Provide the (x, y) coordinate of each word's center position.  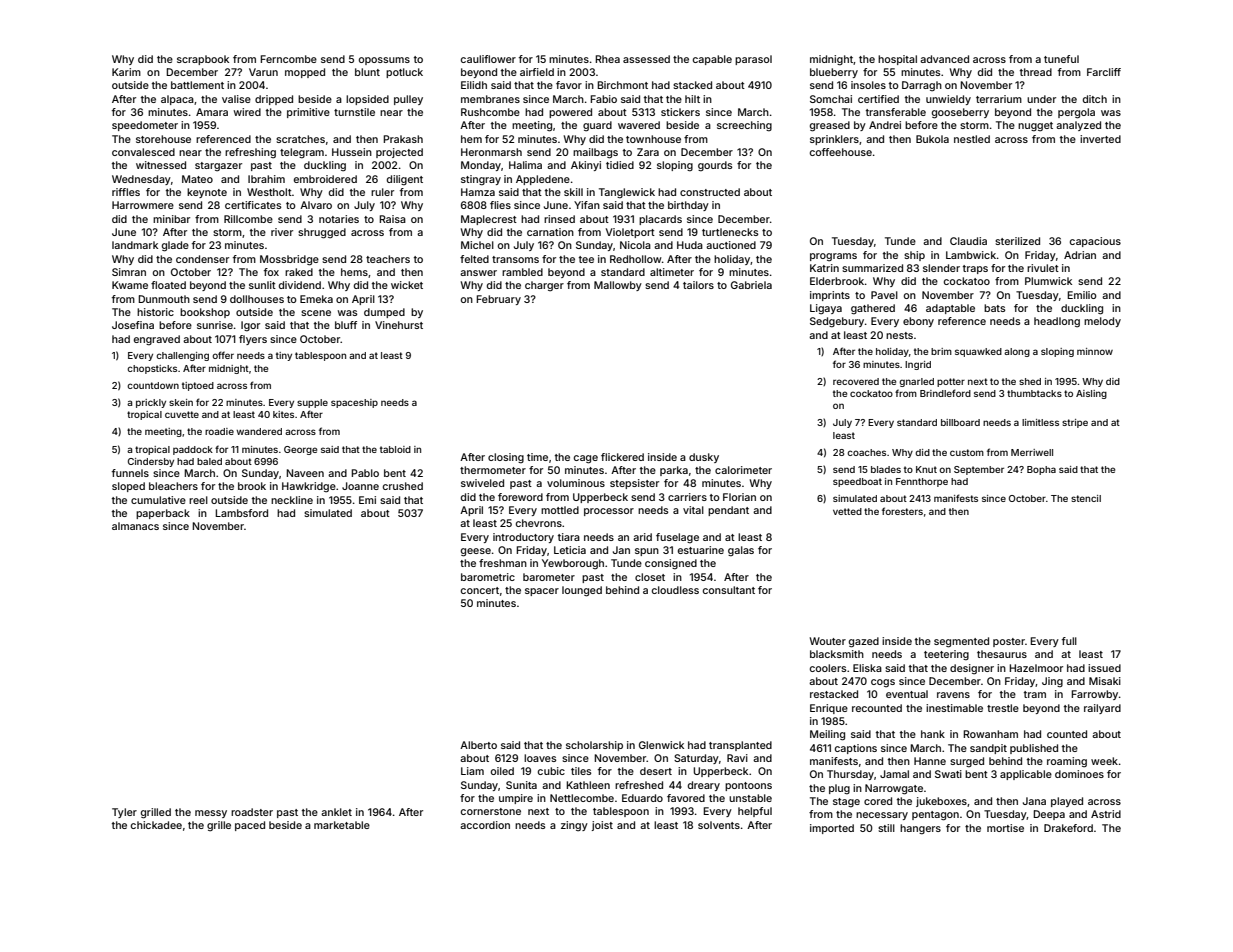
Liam (472, 771)
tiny (284, 356)
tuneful (1061, 59)
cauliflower (488, 59)
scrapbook (203, 60)
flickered (622, 457)
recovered (856, 381)
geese (476, 552)
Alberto (478, 745)
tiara (569, 537)
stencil (1086, 498)
